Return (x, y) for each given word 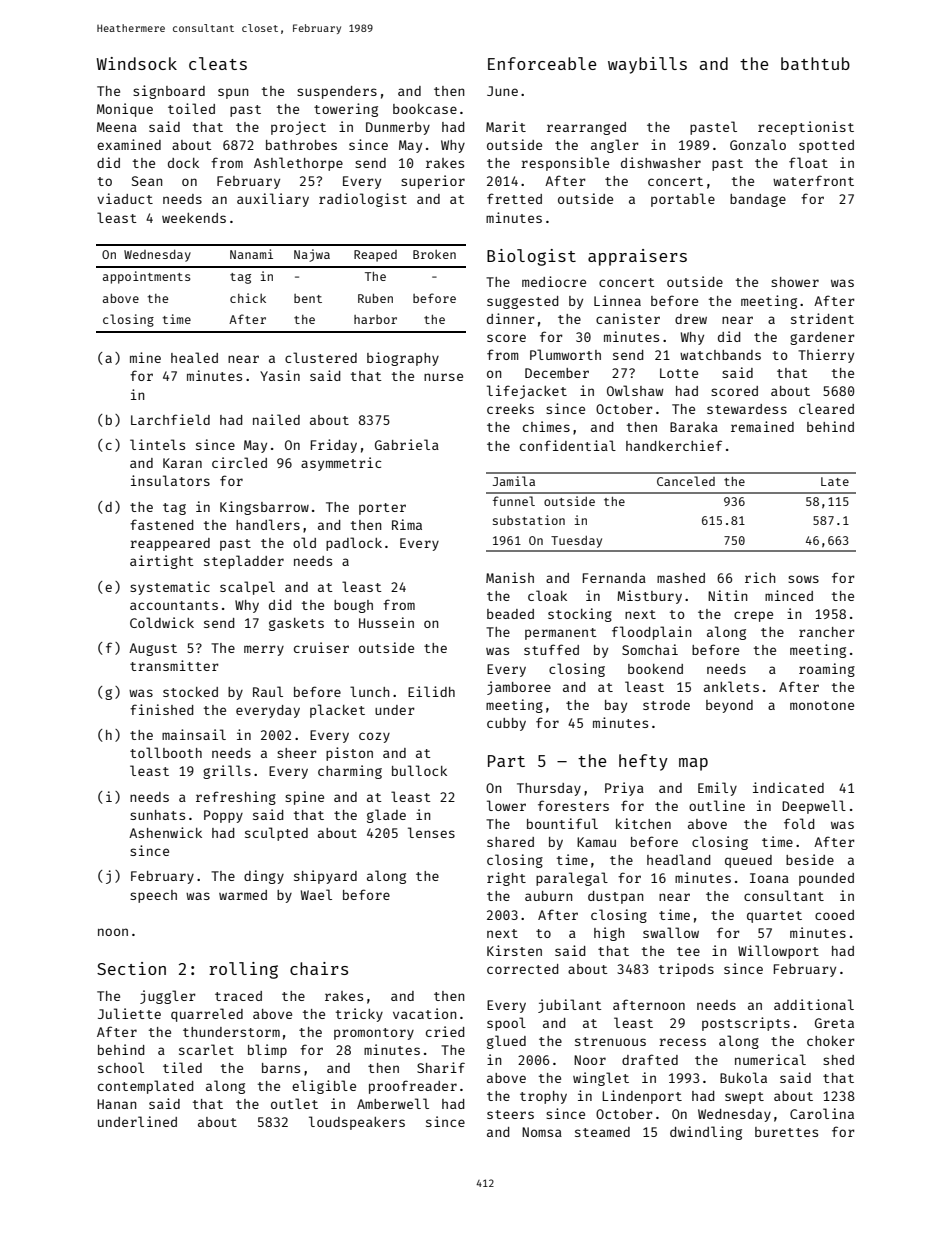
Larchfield (170, 419)
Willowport (778, 952)
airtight (162, 562)
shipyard (325, 877)
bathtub (815, 63)
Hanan (116, 1104)
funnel (514, 501)
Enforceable (542, 63)
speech (153, 896)
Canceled (686, 481)
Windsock (136, 63)
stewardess (747, 409)
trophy (543, 1097)
